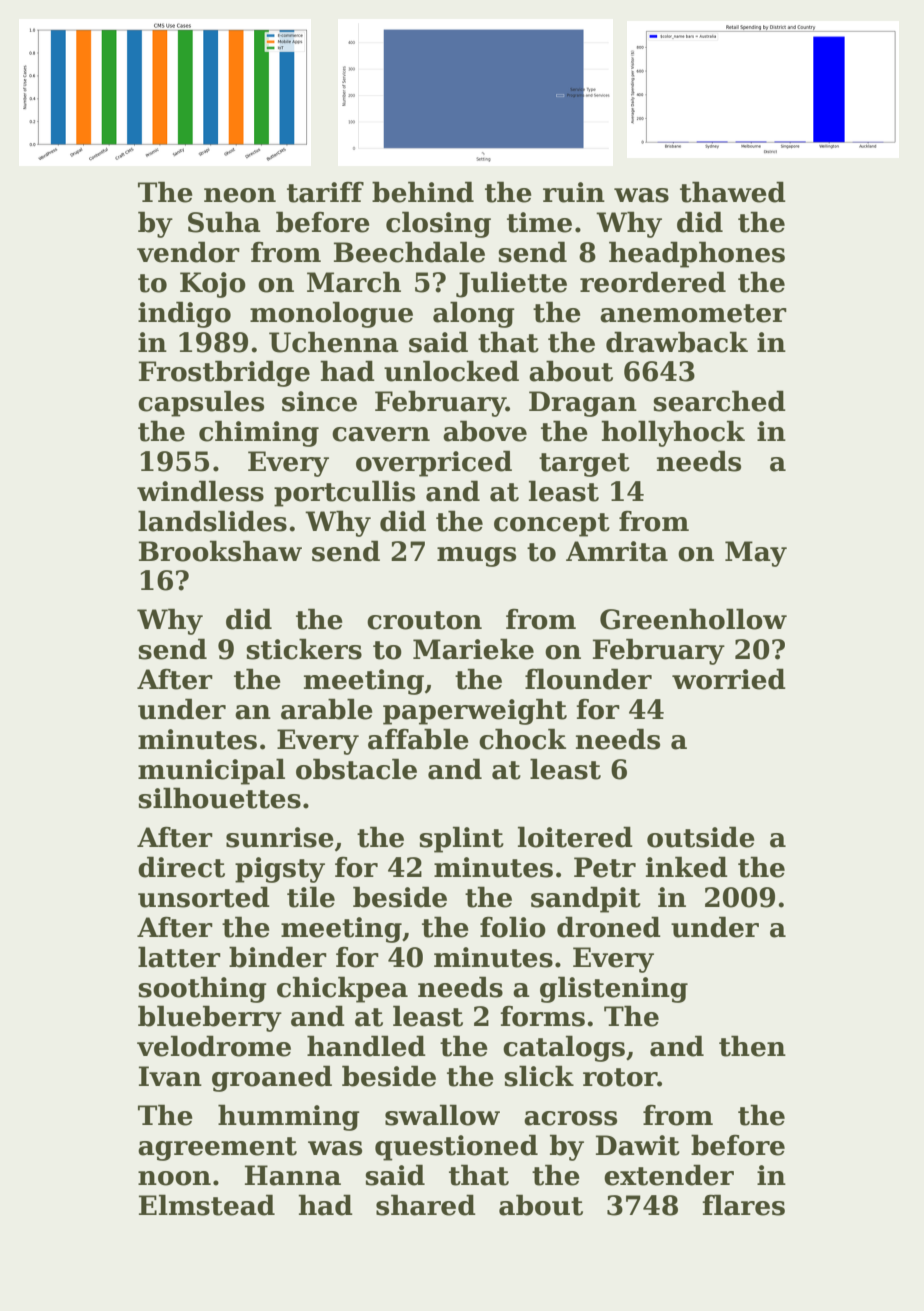 The width and height of the document is (924, 1311). What do you see at coordinates (211, 771) in the document?
I see `municipal` at bounding box center [211, 771].
